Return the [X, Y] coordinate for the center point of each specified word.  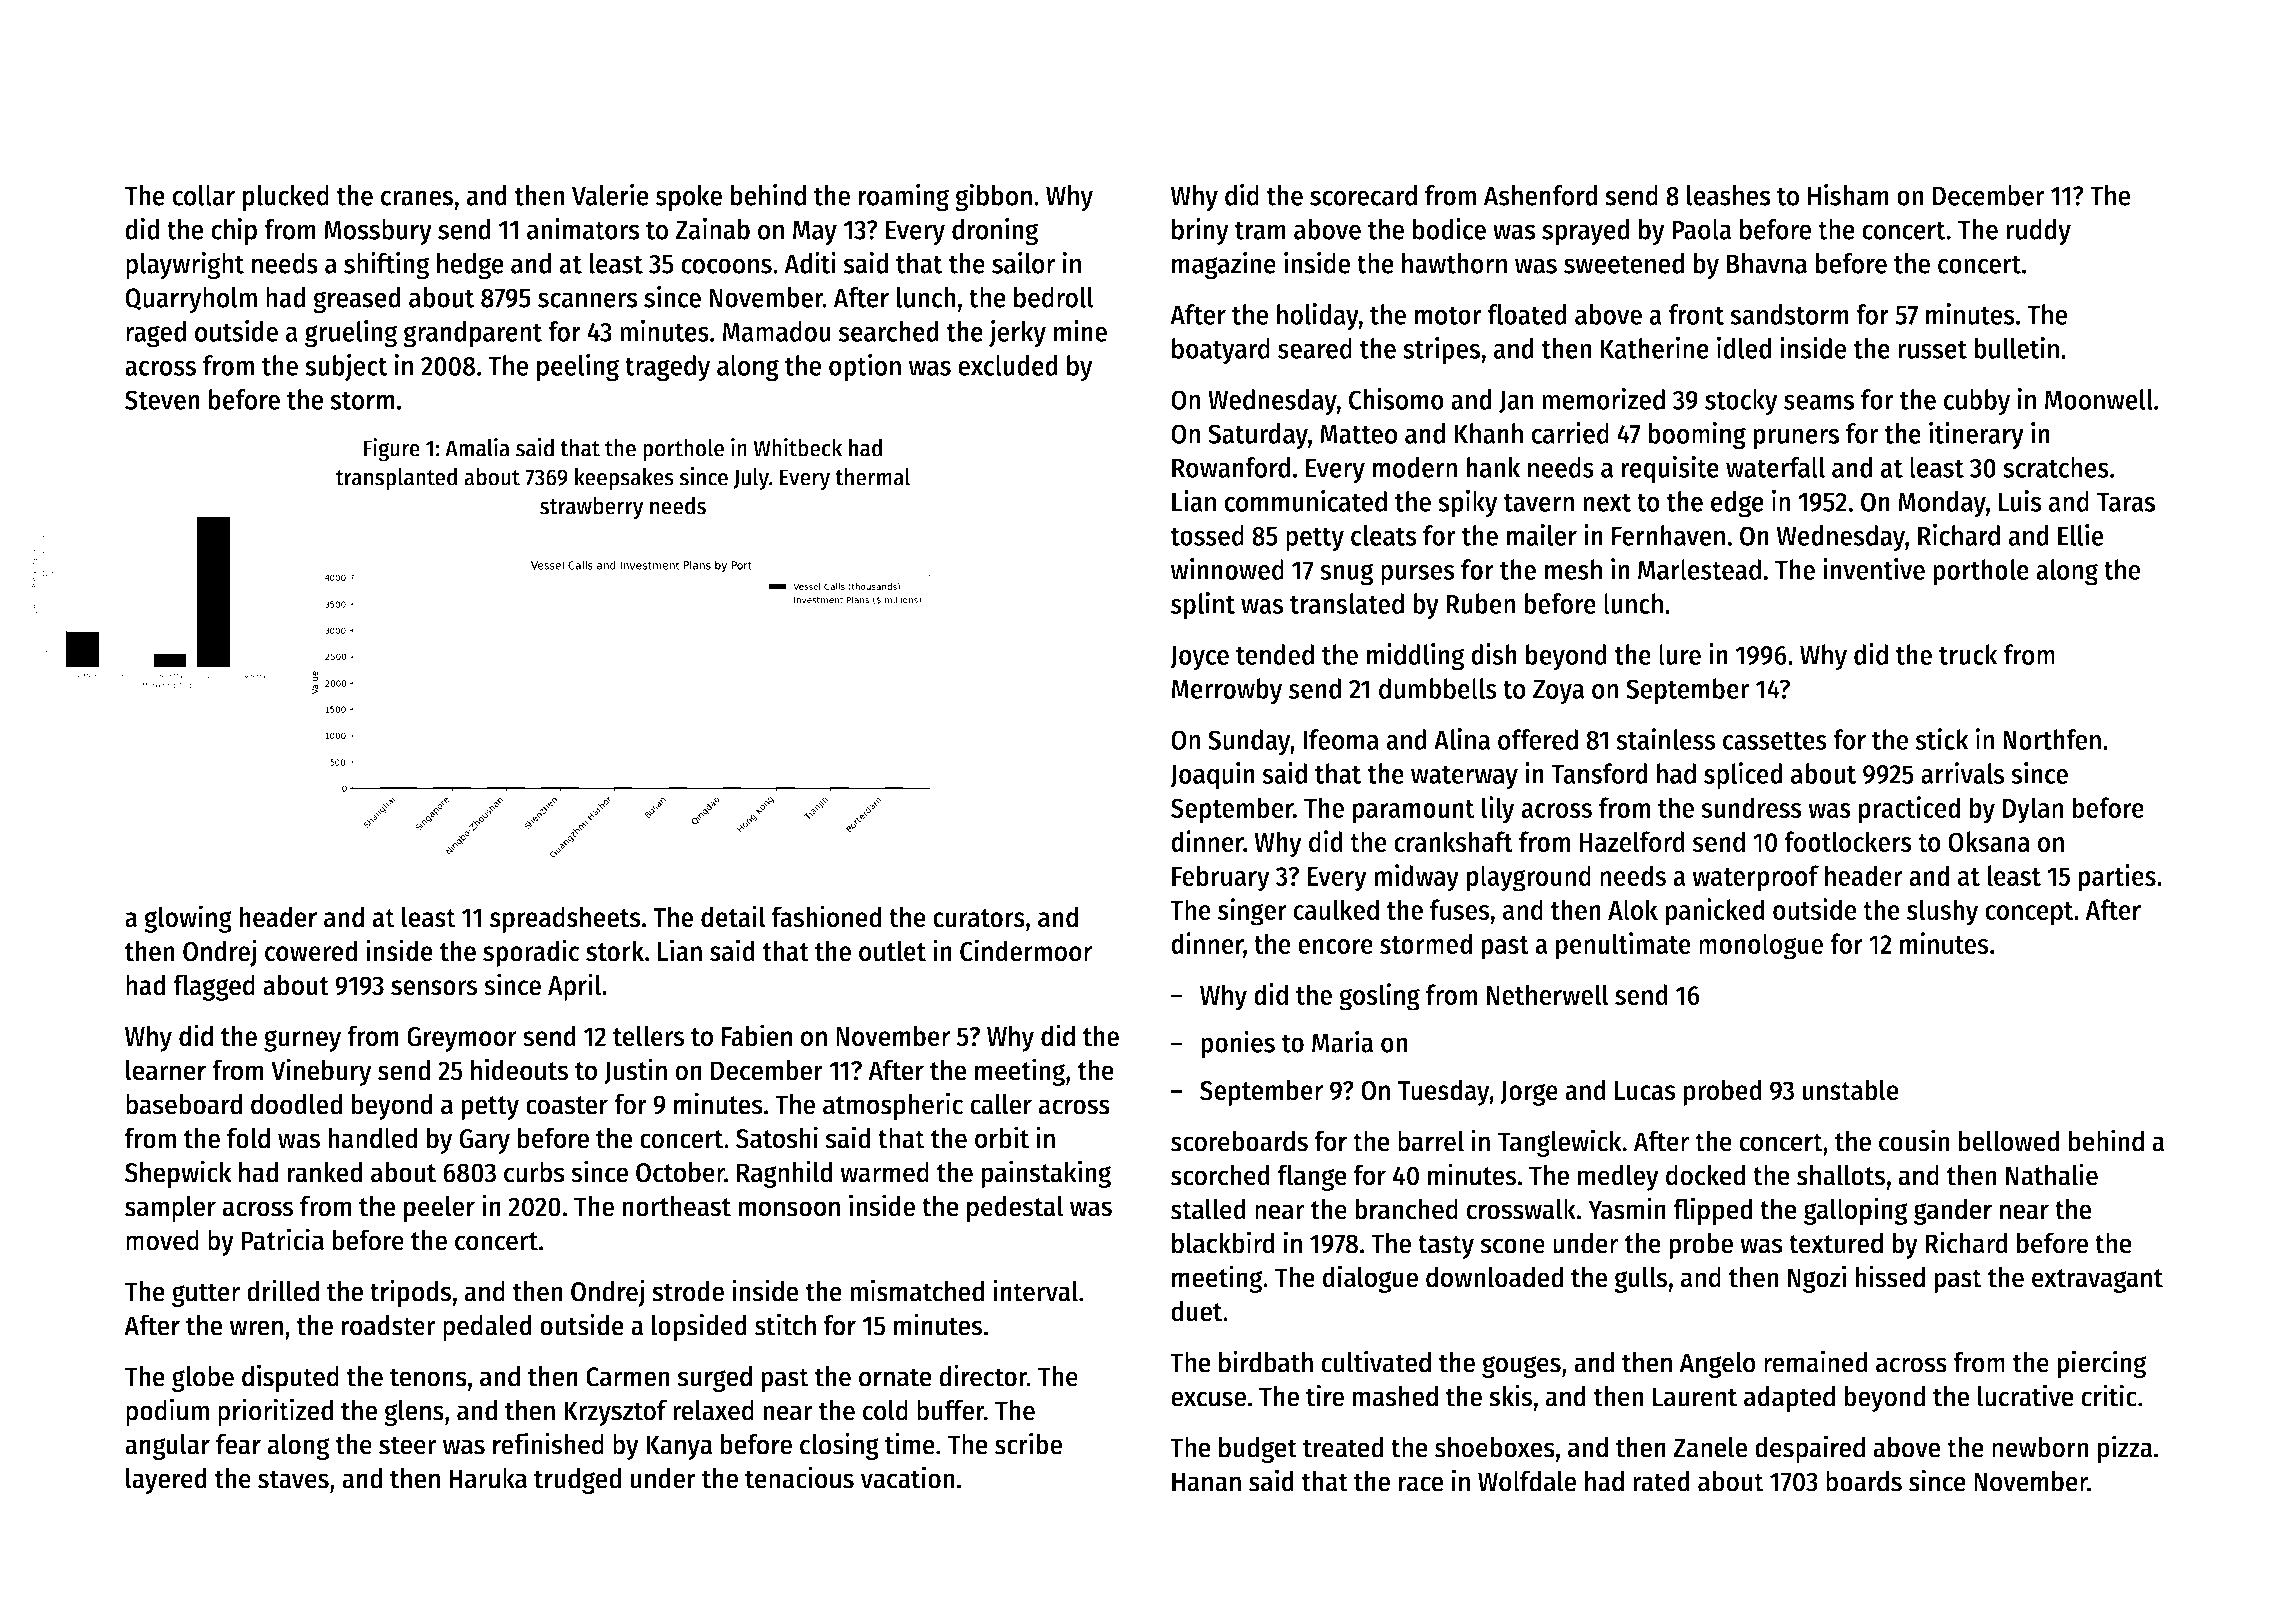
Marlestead [1699, 569]
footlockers [1848, 841]
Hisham [1848, 194]
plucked [286, 198]
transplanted [396, 479]
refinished [548, 1443]
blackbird [1223, 1242]
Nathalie [2052, 1174]
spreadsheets [565, 919]
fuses [1460, 909]
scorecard [1363, 195]
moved [162, 1240]
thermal [873, 477]
